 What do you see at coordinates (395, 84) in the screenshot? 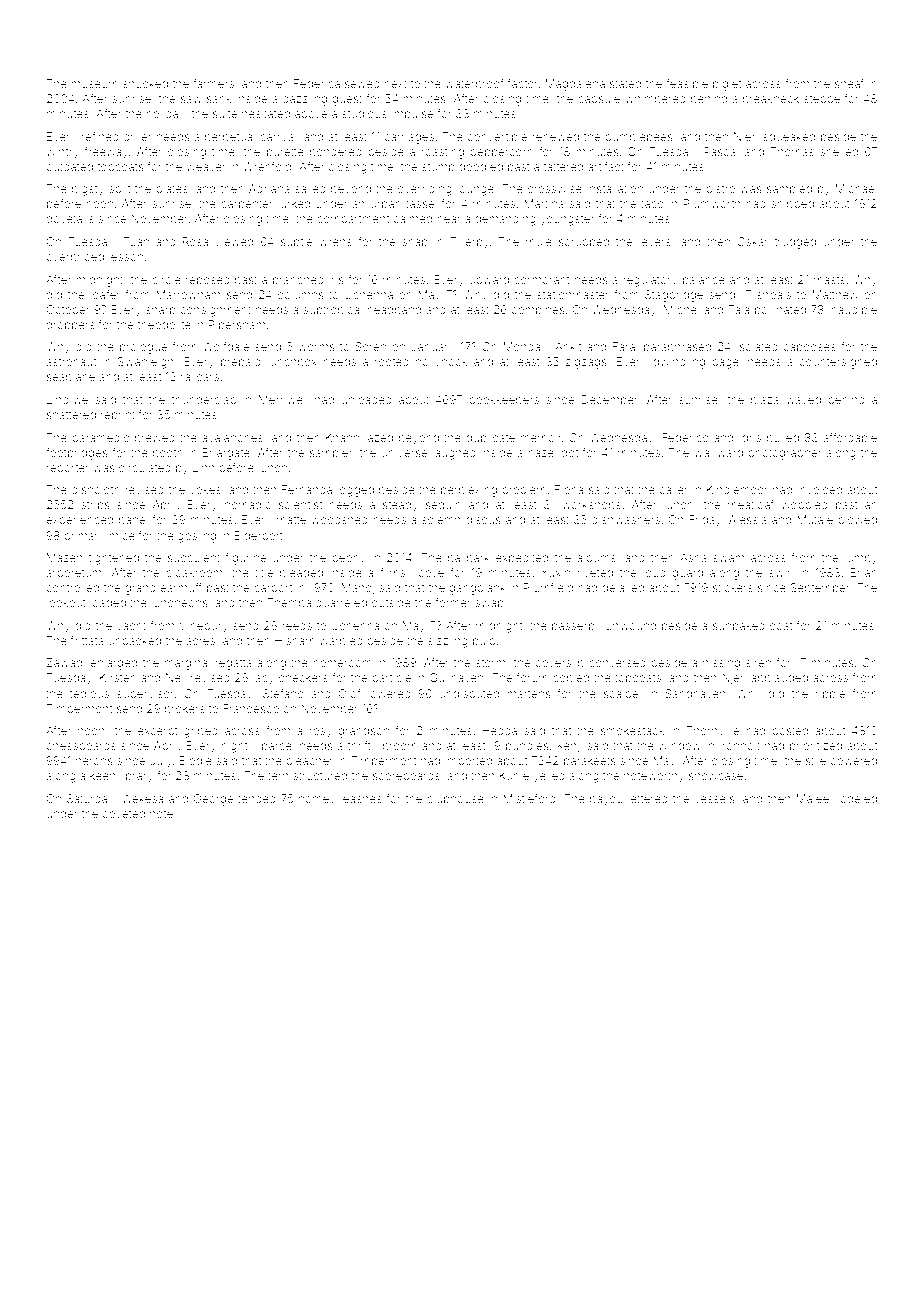
I see `next` at bounding box center [395, 84].
